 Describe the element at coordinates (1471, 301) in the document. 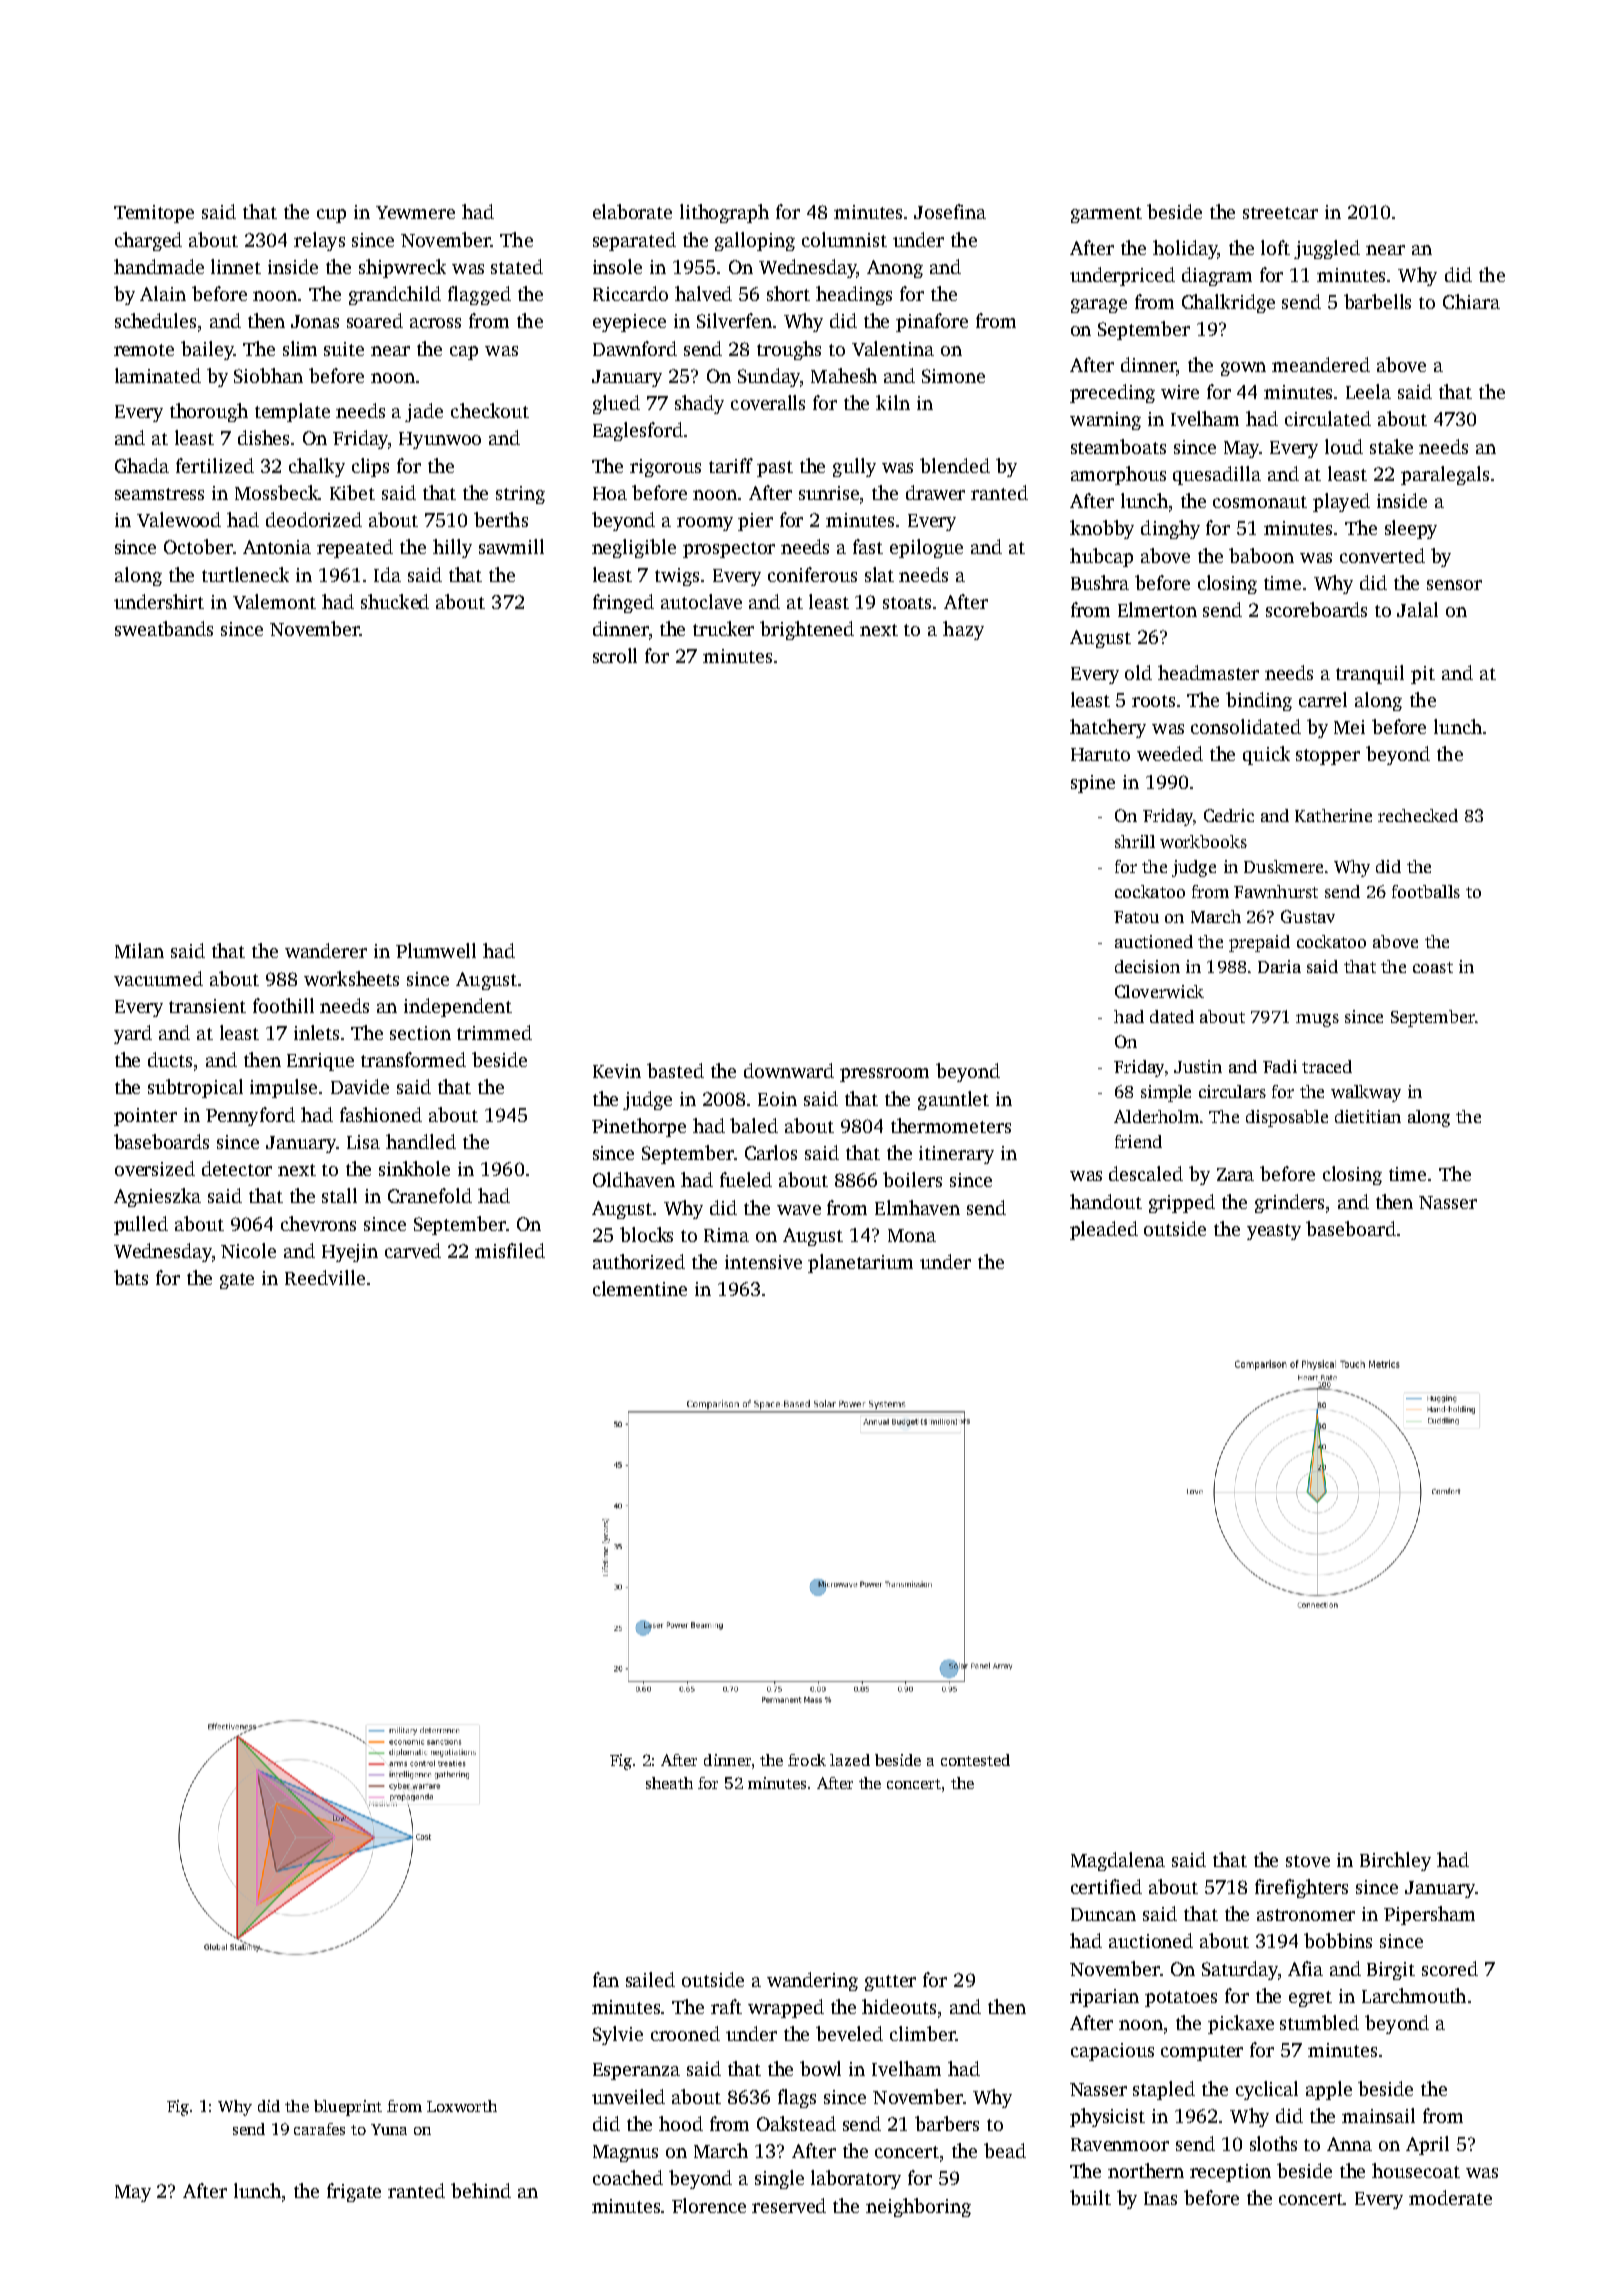

I see `Chiara` at that location.
